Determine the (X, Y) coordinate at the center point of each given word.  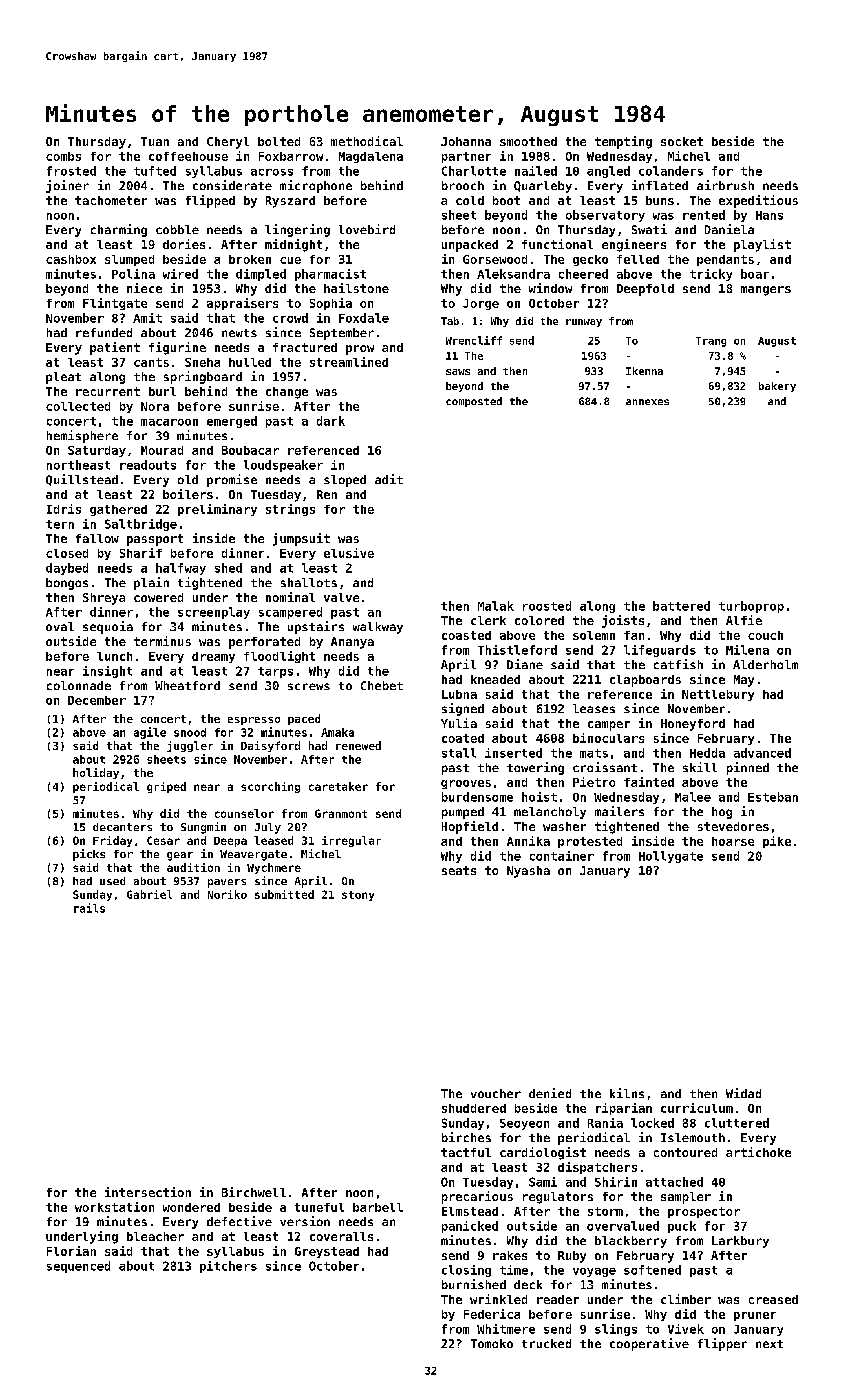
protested (590, 842)
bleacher (155, 1236)
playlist (762, 245)
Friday (112, 841)
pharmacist (330, 275)
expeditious (758, 201)
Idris (64, 509)
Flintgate (115, 304)
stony (358, 896)
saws (458, 372)
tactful (466, 1152)
